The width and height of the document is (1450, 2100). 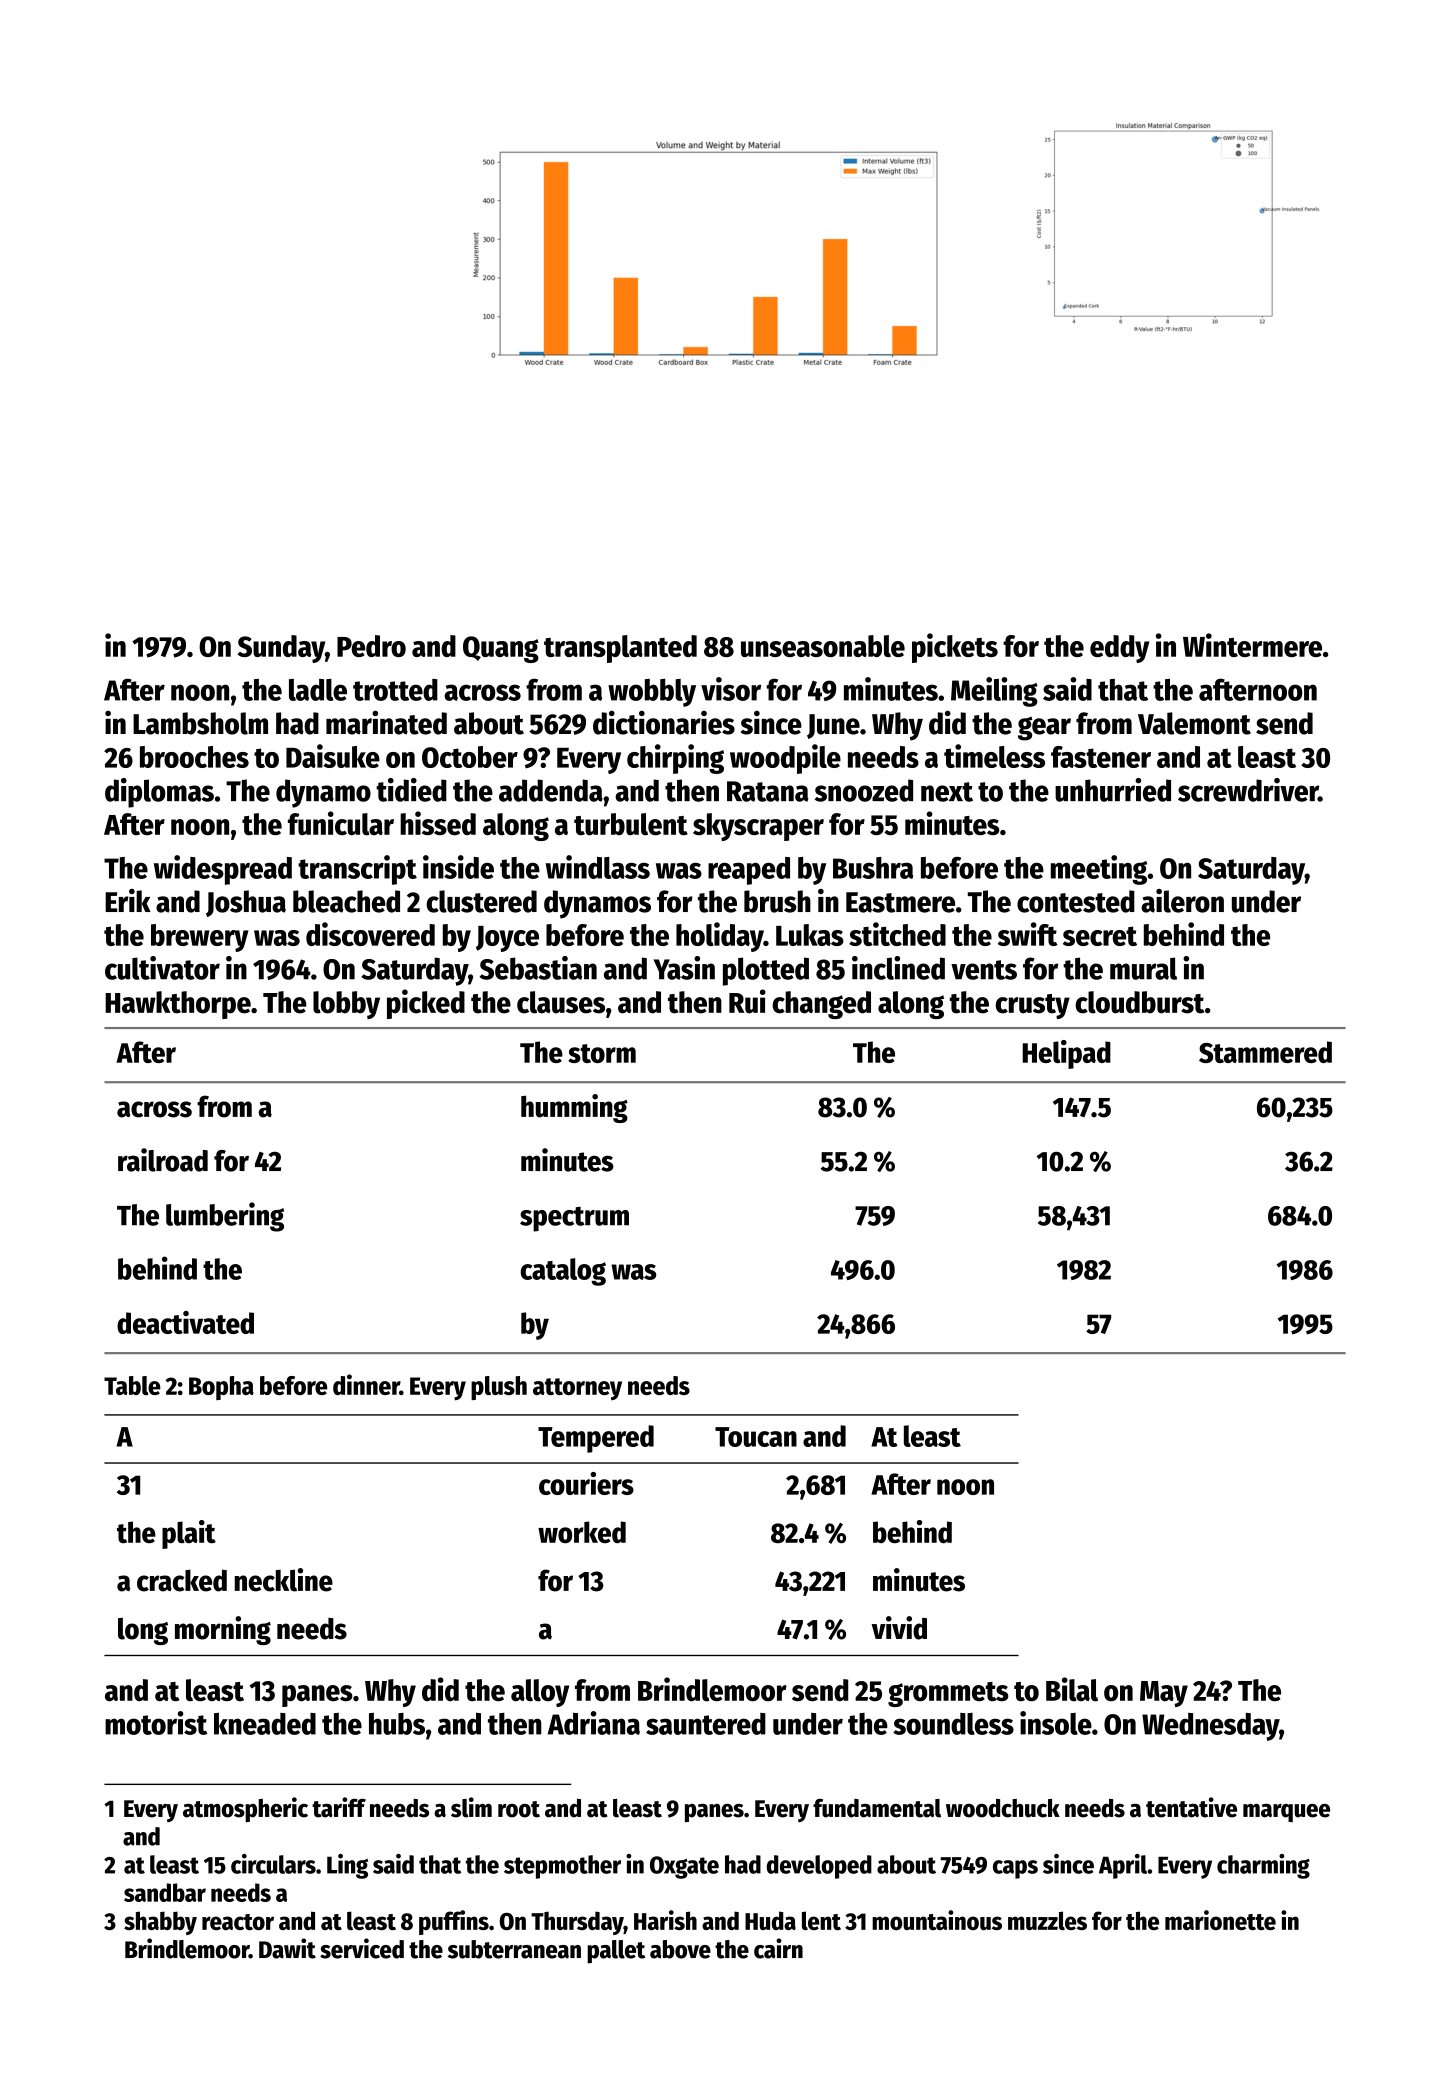 What do you see at coordinates (454, 1922) in the document?
I see `puffins` at bounding box center [454, 1922].
